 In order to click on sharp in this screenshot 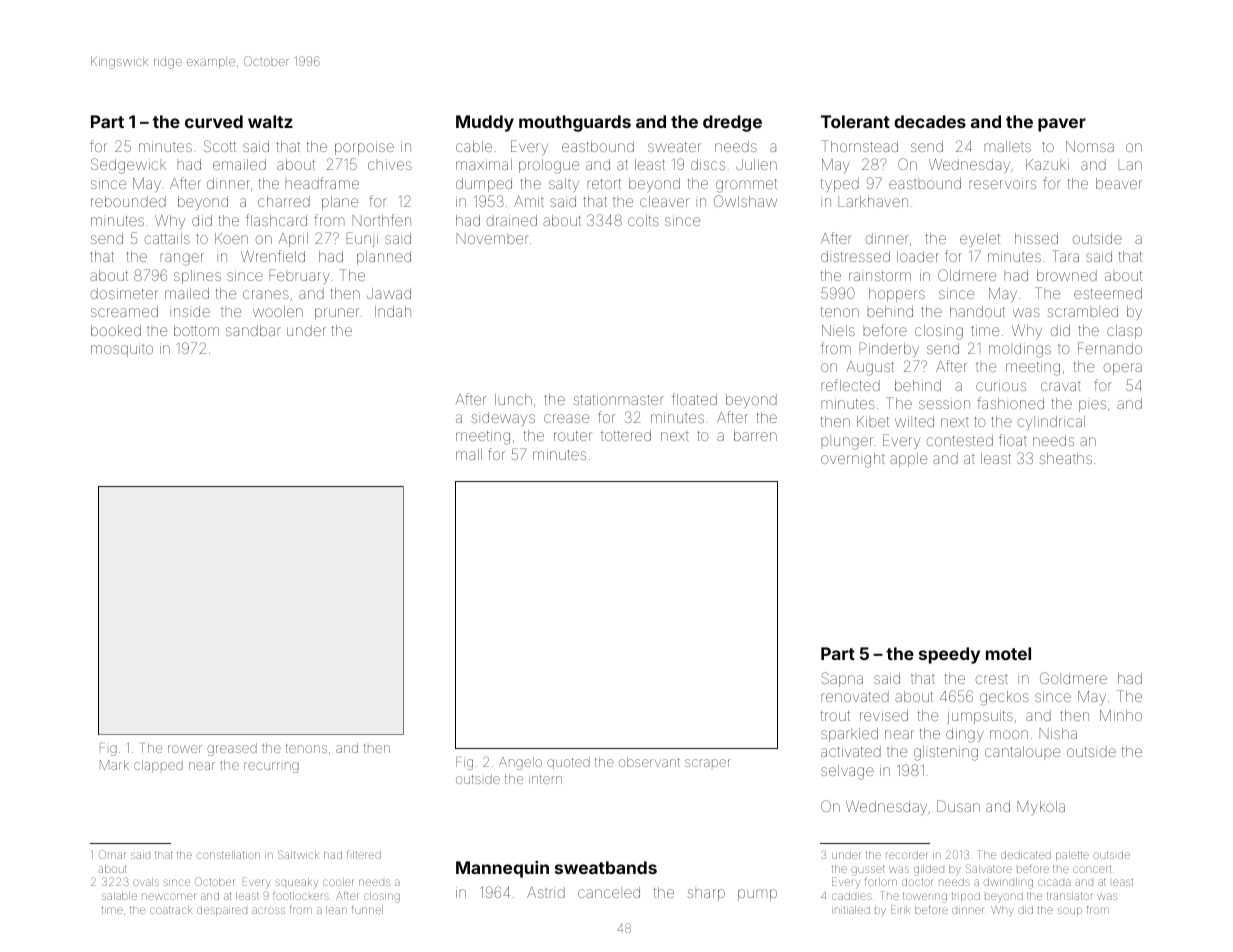, I will do `click(706, 894)`.
